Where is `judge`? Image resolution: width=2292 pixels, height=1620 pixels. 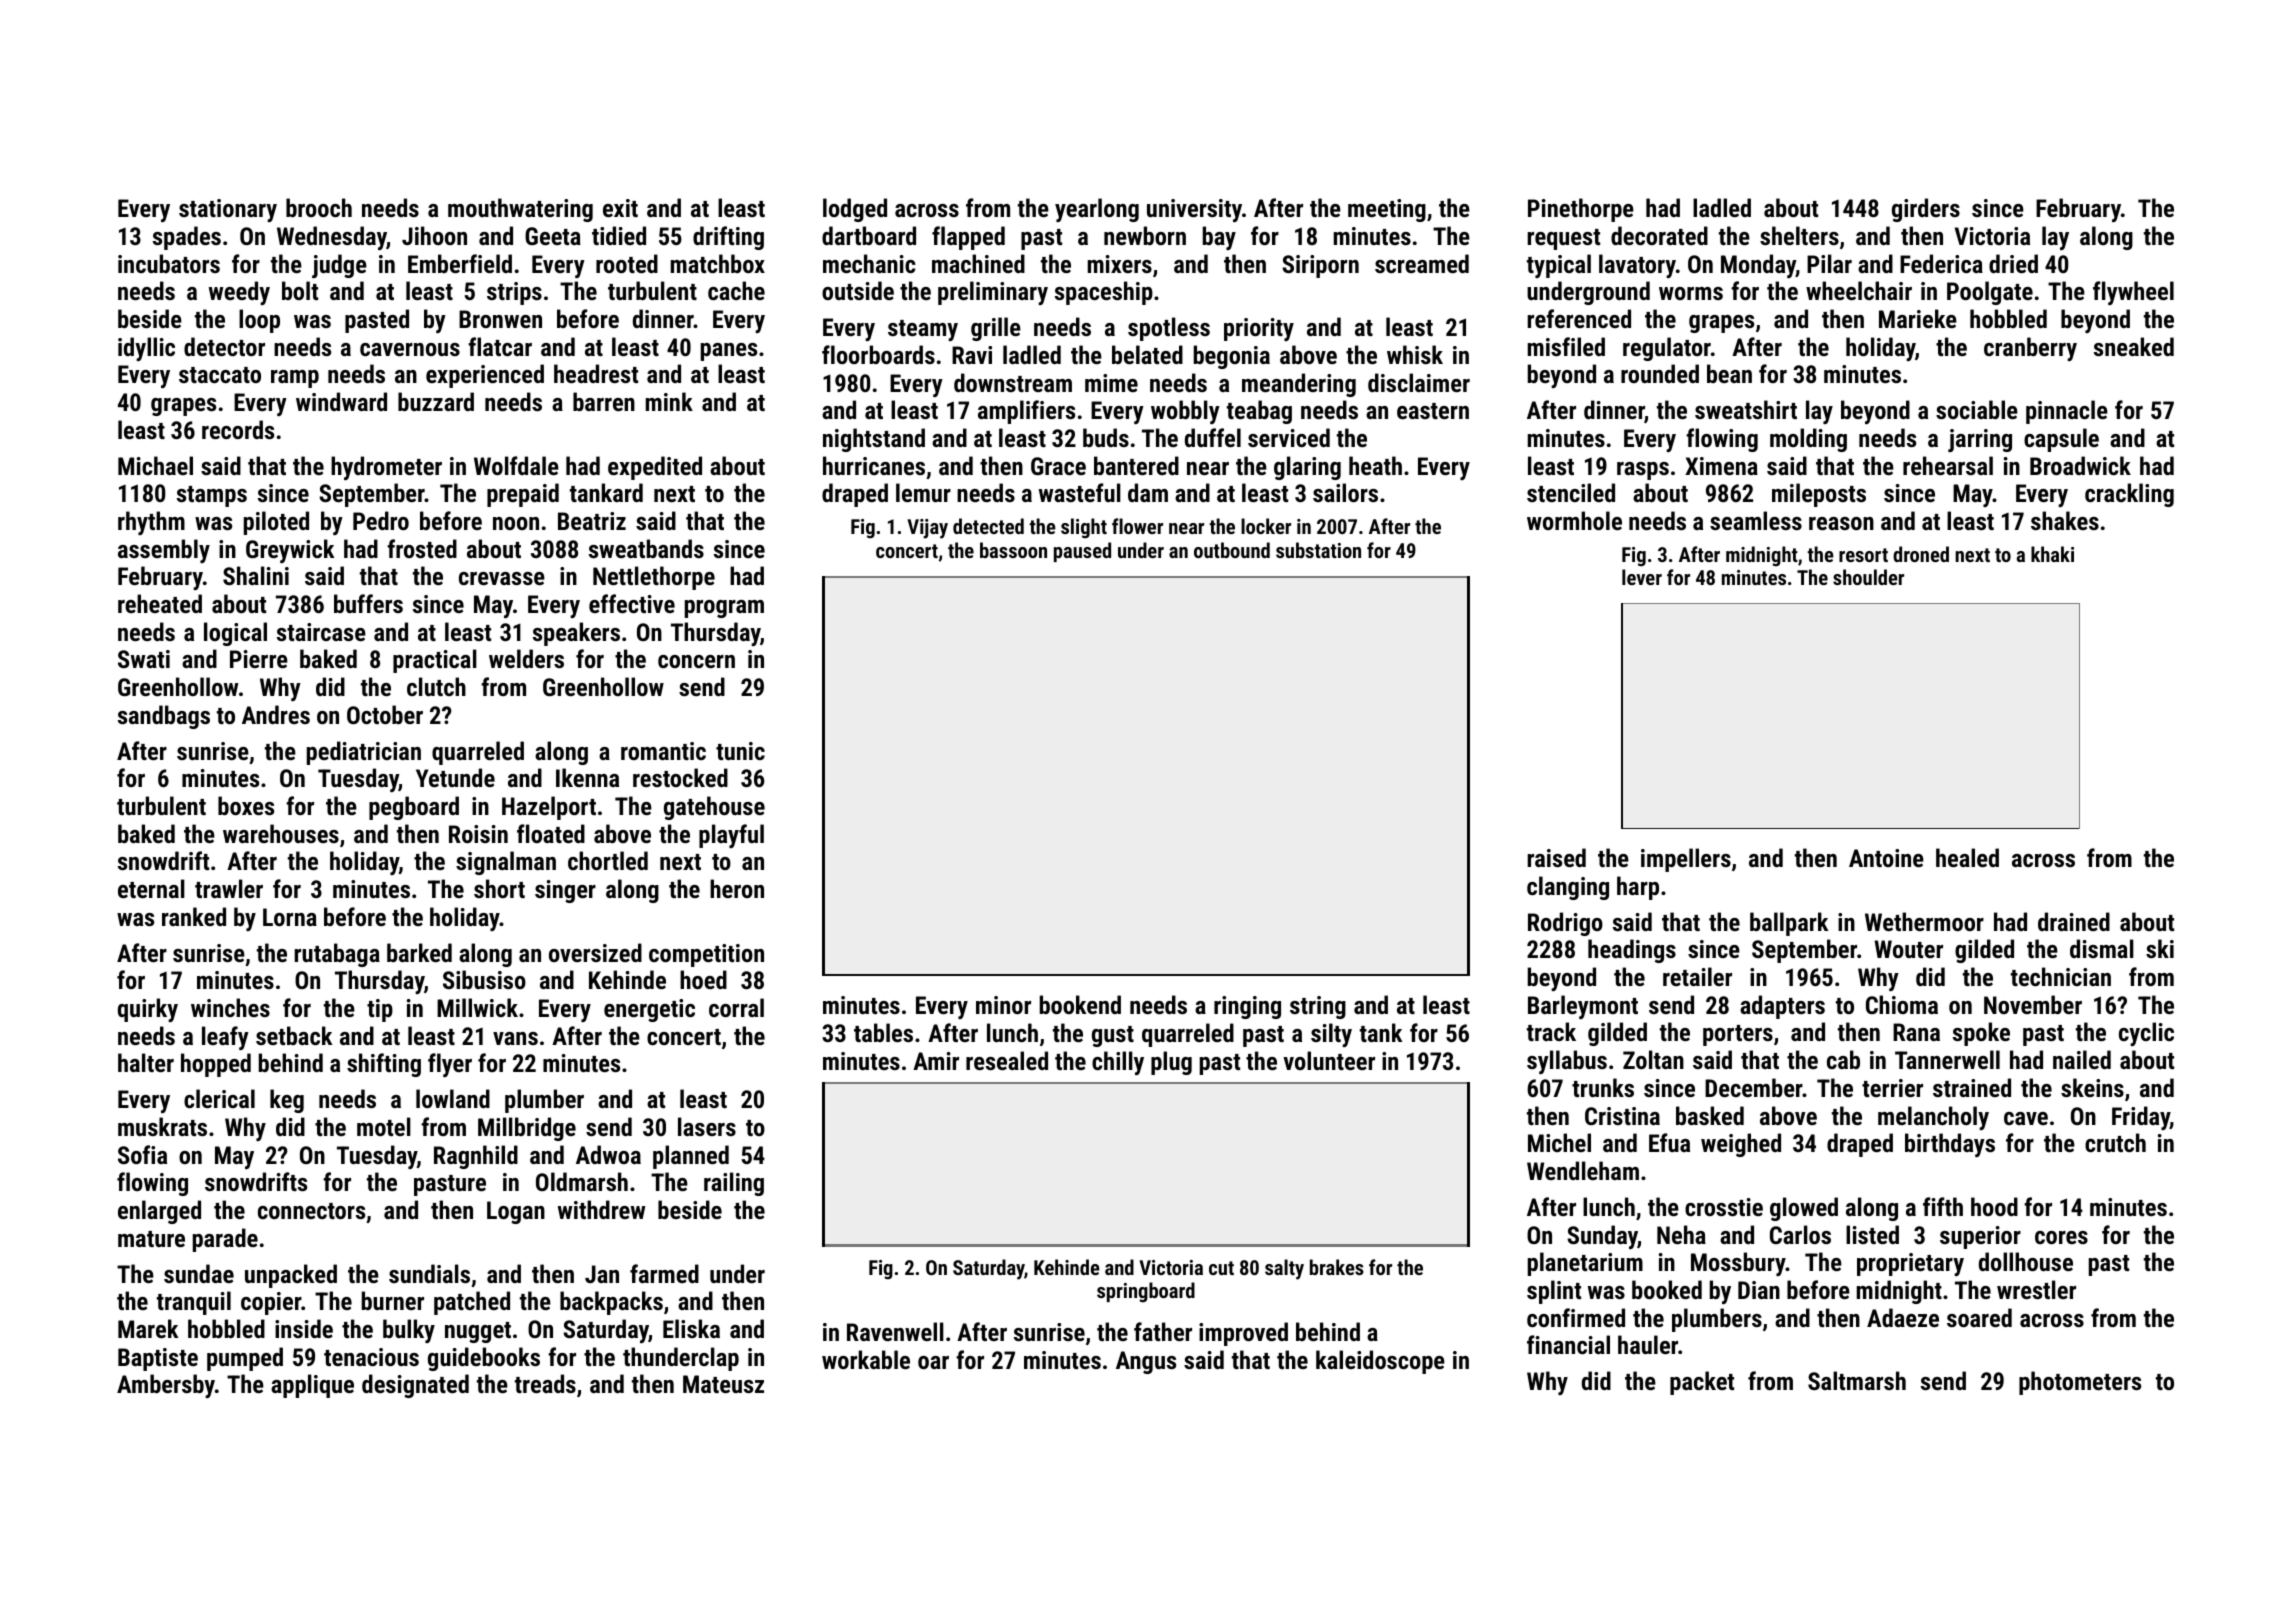
judge is located at coordinates (339, 266).
